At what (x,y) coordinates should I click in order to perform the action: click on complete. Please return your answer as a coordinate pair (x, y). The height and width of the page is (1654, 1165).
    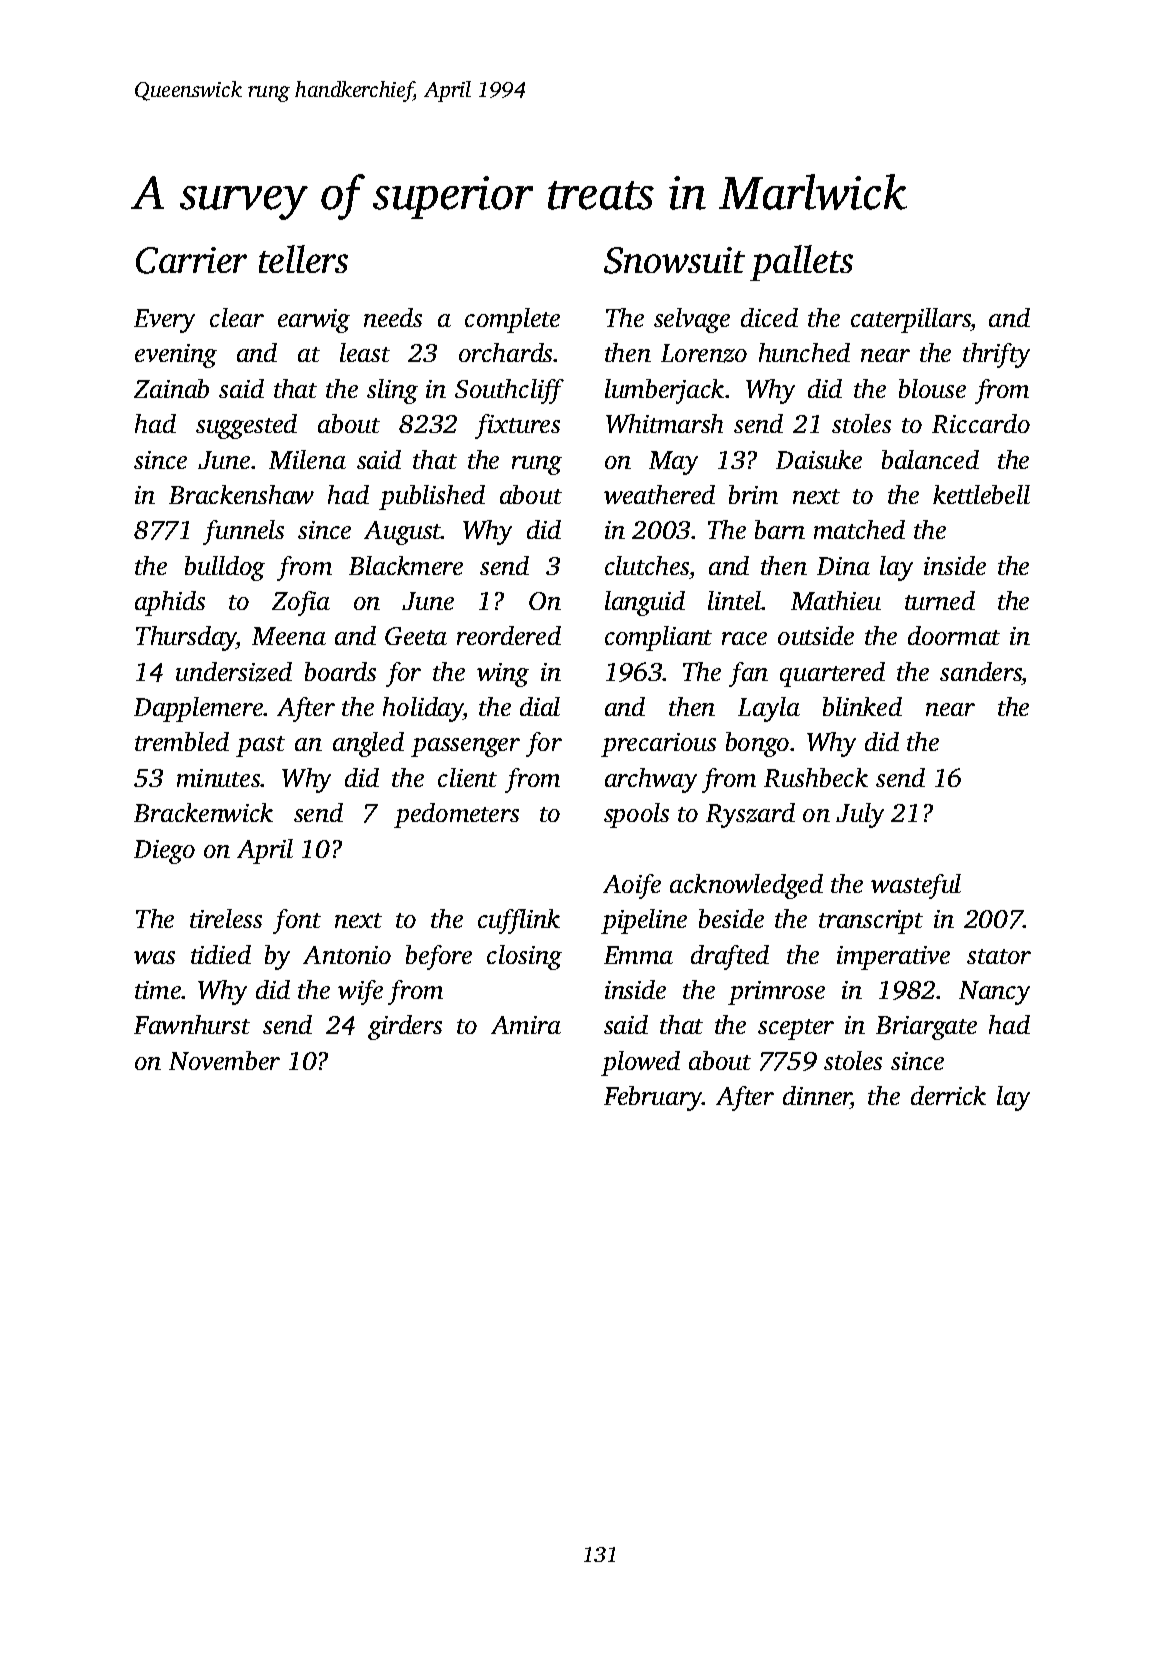
    Looking at the image, I should click on (512, 320).
